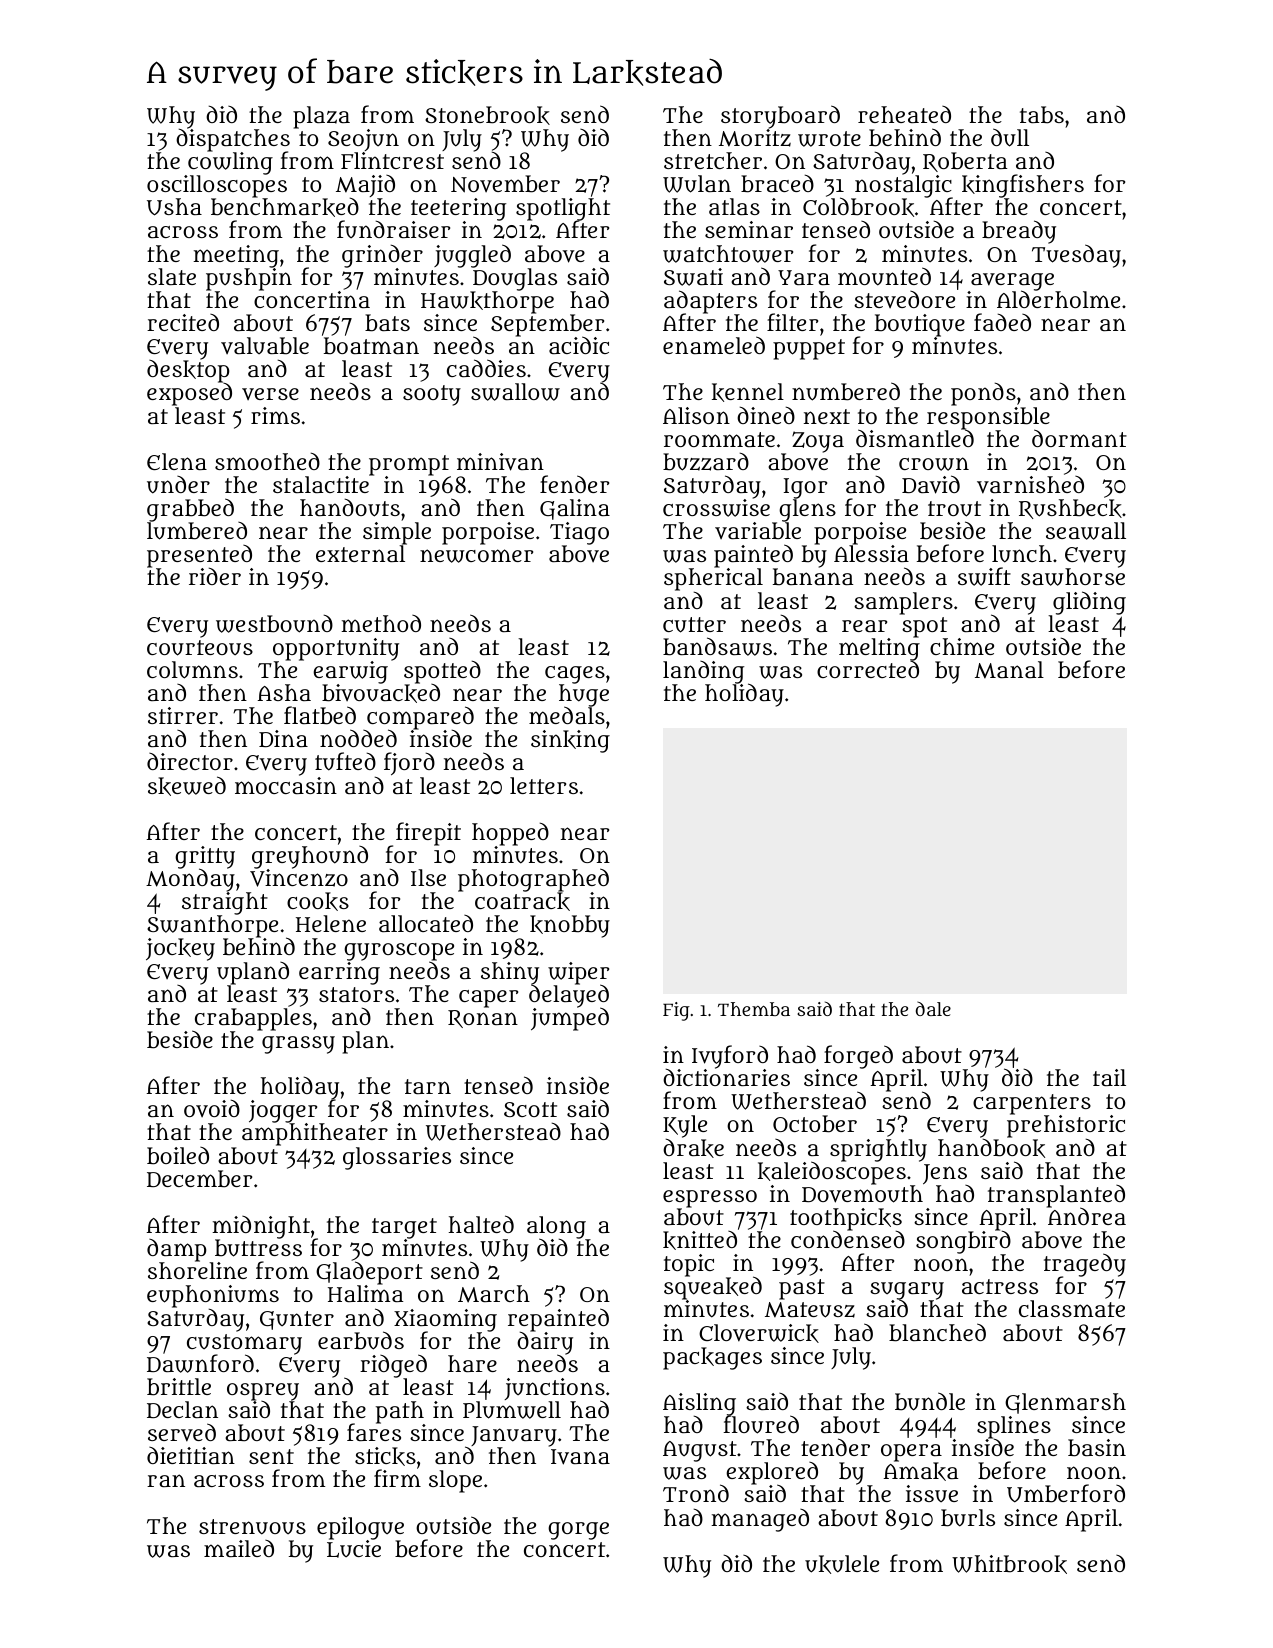 The height and width of the image is (1648, 1273). I want to click on mailed, so click(239, 1548).
